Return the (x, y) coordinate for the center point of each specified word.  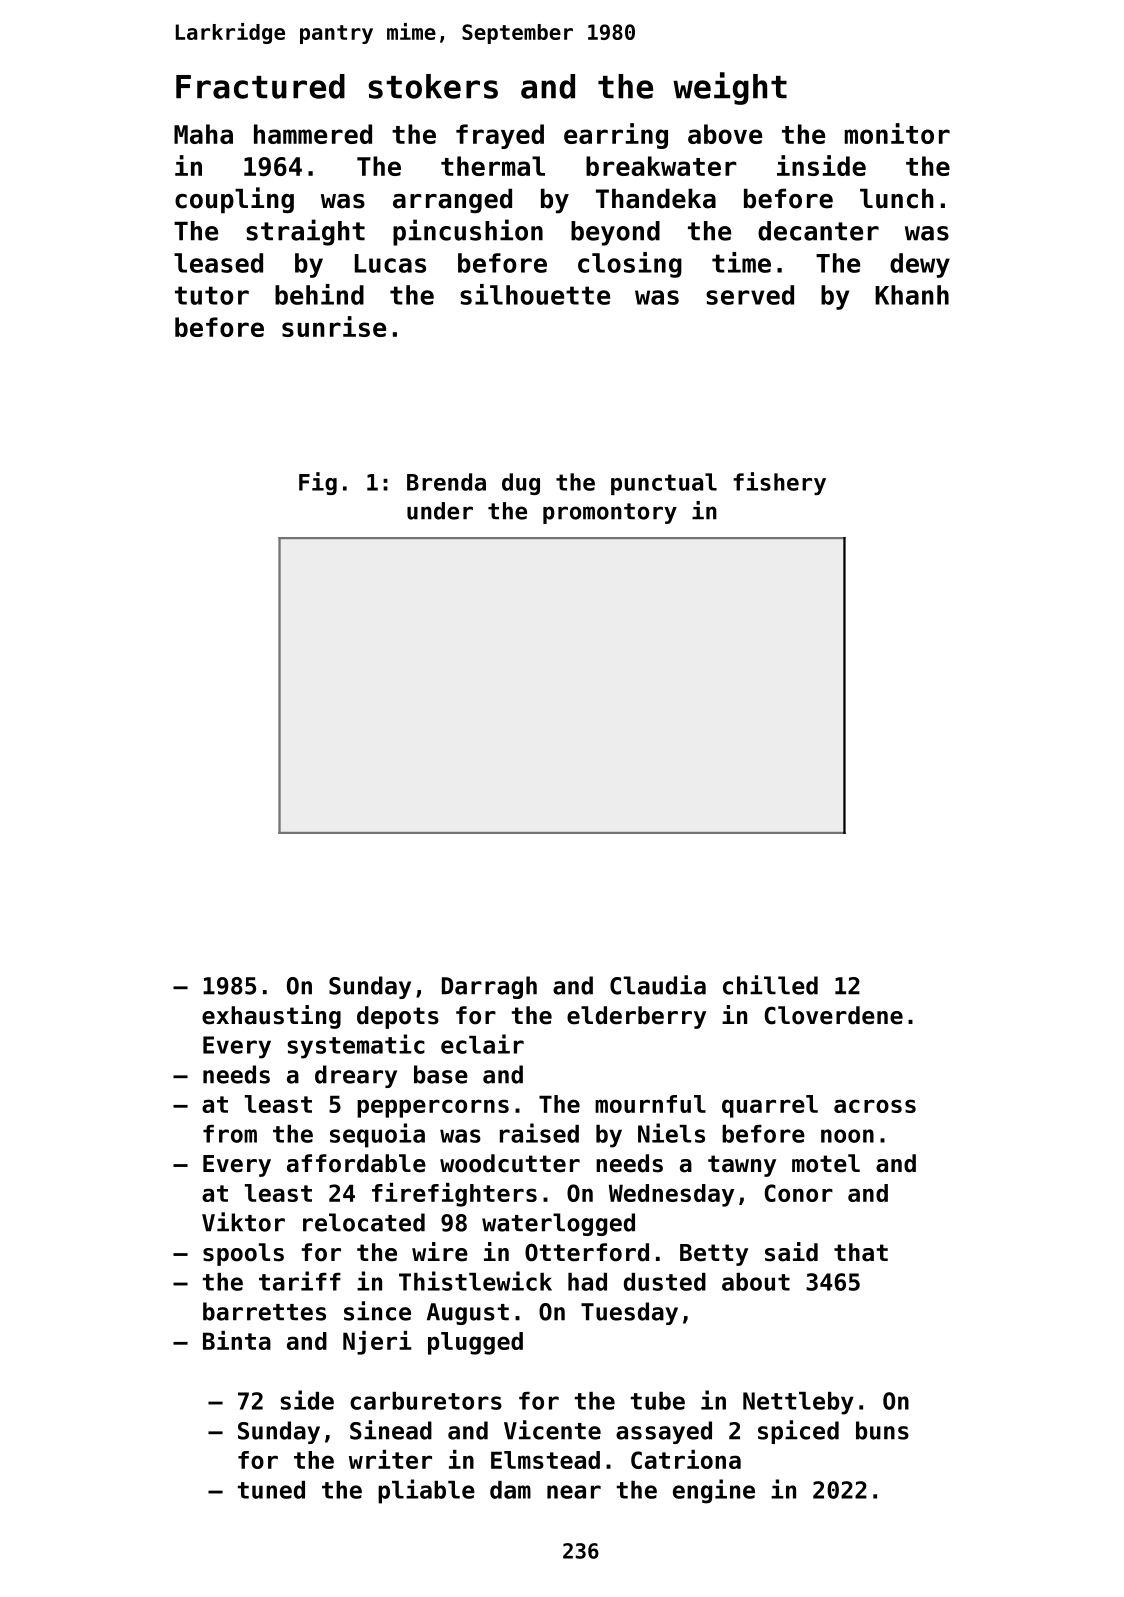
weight (730, 88)
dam (510, 1490)
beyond (615, 233)
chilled (770, 985)
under (440, 511)
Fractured (260, 86)
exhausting (271, 1017)
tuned (271, 1490)
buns (882, 1430)
